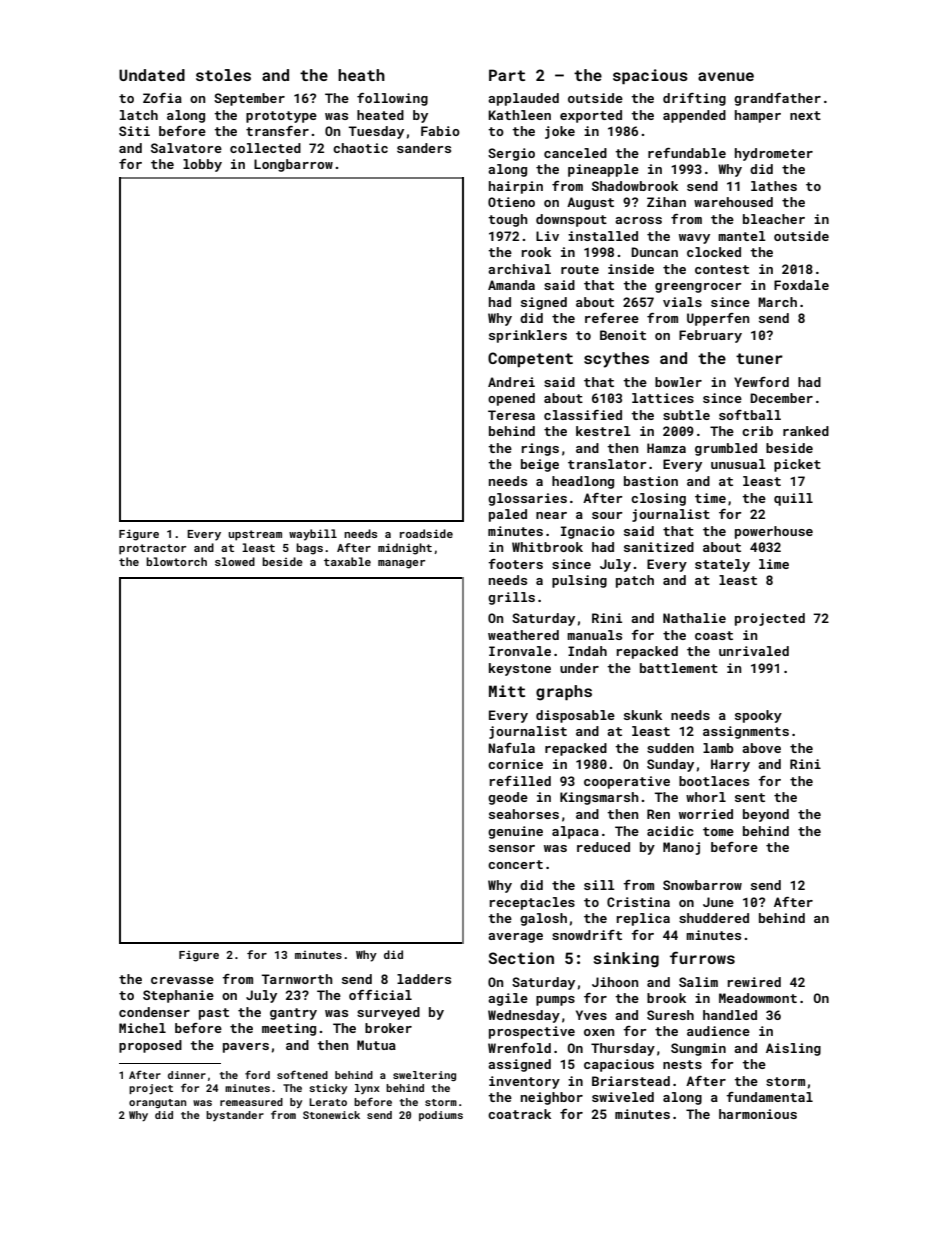 The height and width of the screenshot is (1233, 952). Describe the element at coordinates (202, 165) in the screenshot. I see `lobby` at that location.
